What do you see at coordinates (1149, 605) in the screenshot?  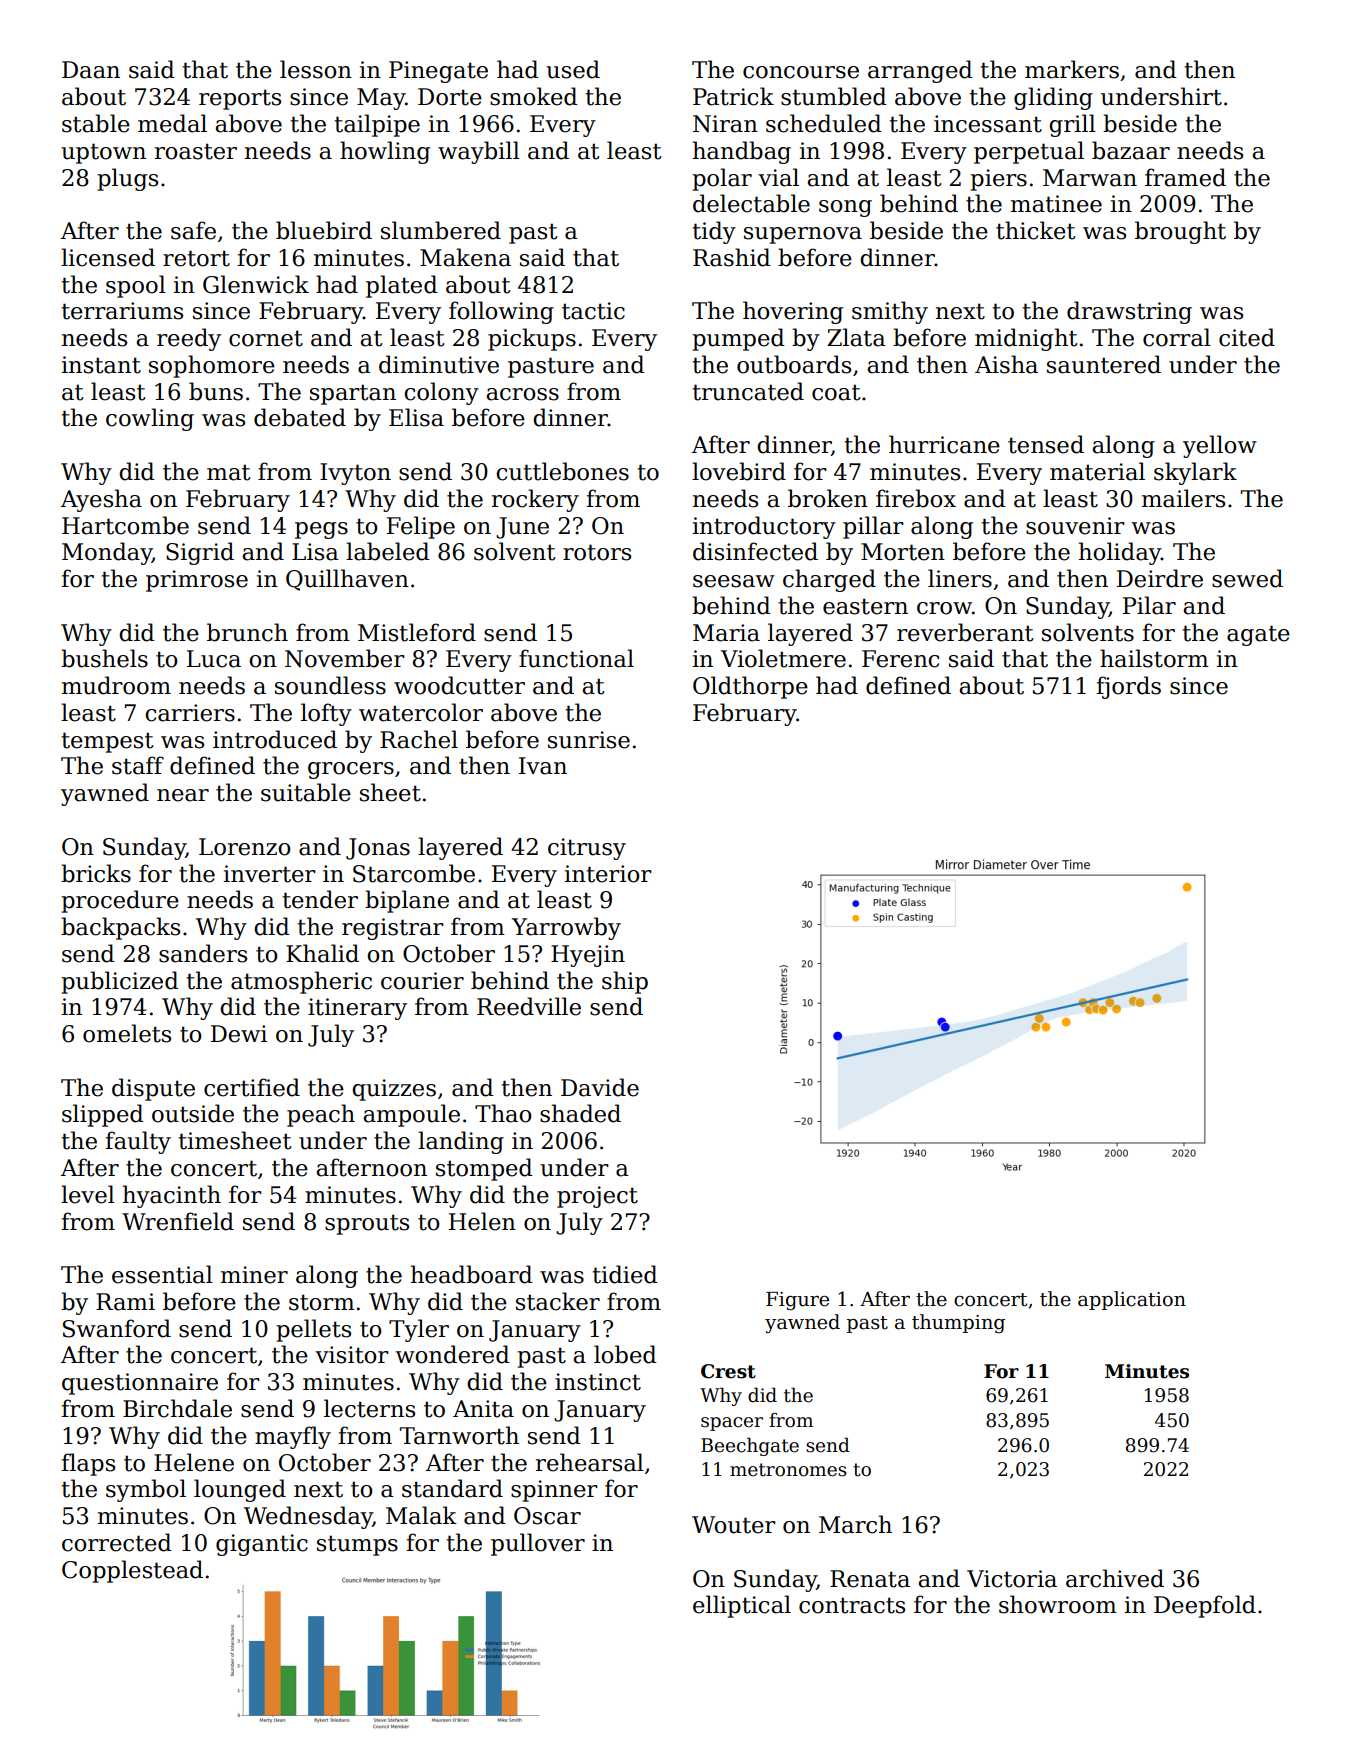 I see `Pilar` at bounding box center [1149, 605].
